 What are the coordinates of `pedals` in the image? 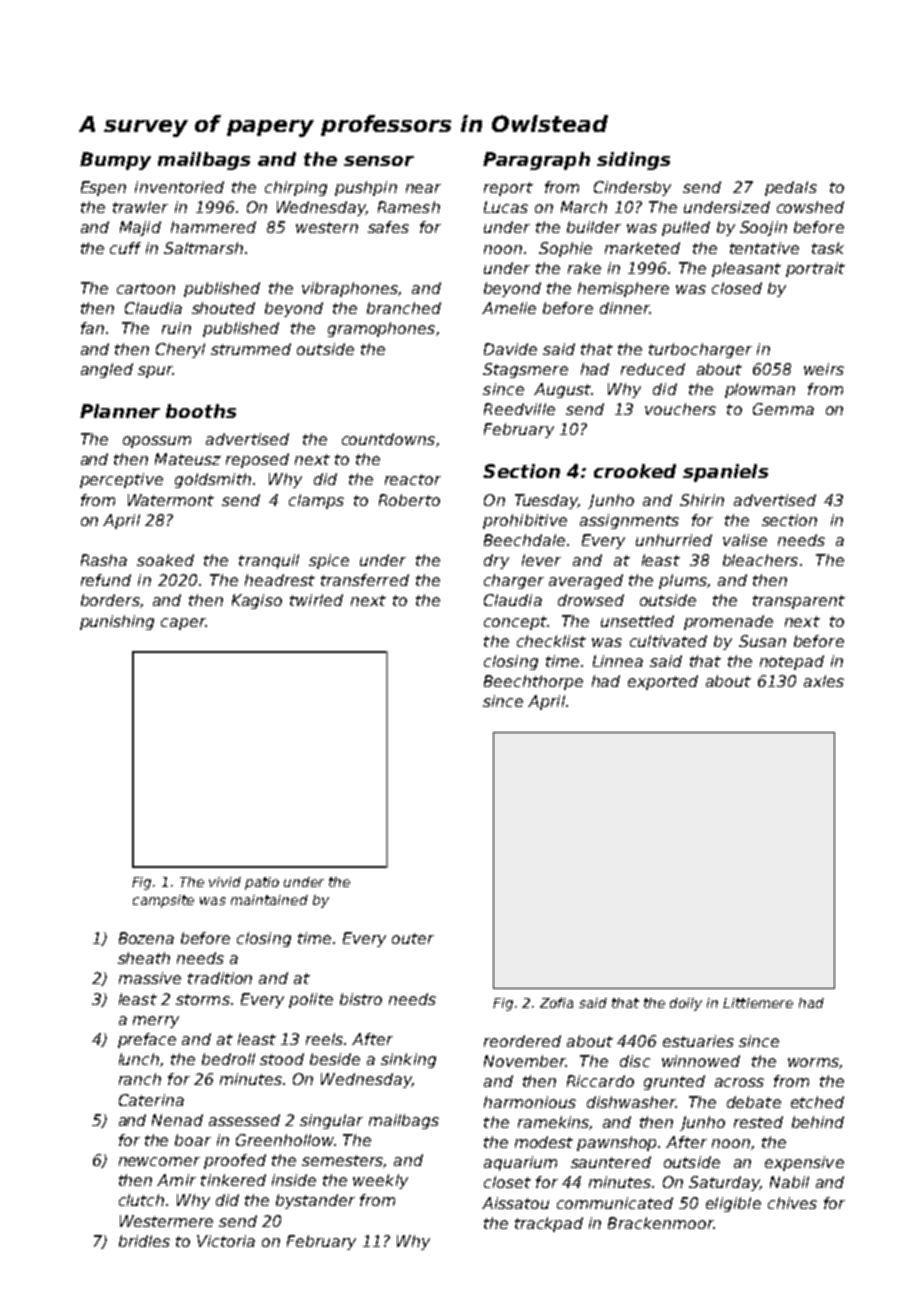 It's located at (791, 188).
